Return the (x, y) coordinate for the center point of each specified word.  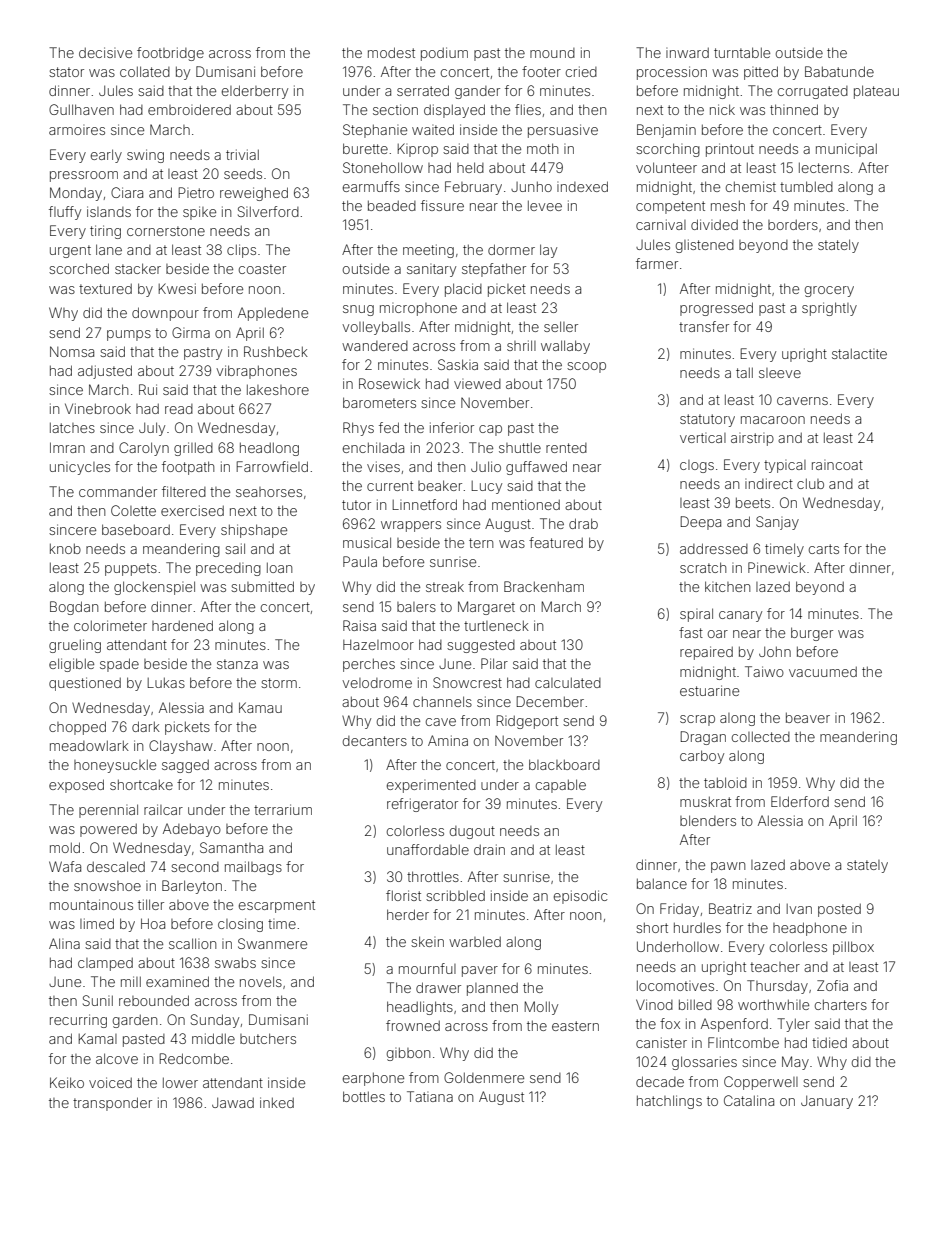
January (827, 1102)
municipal (846, 150)
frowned (413, 1025)
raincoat (837, 465)
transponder (112, 1104)
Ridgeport (527, 722)
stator (66, 72)
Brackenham (544, 586)
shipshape (254, 531)
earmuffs (371, 186)
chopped (77, 728)
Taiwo (764, 671)
